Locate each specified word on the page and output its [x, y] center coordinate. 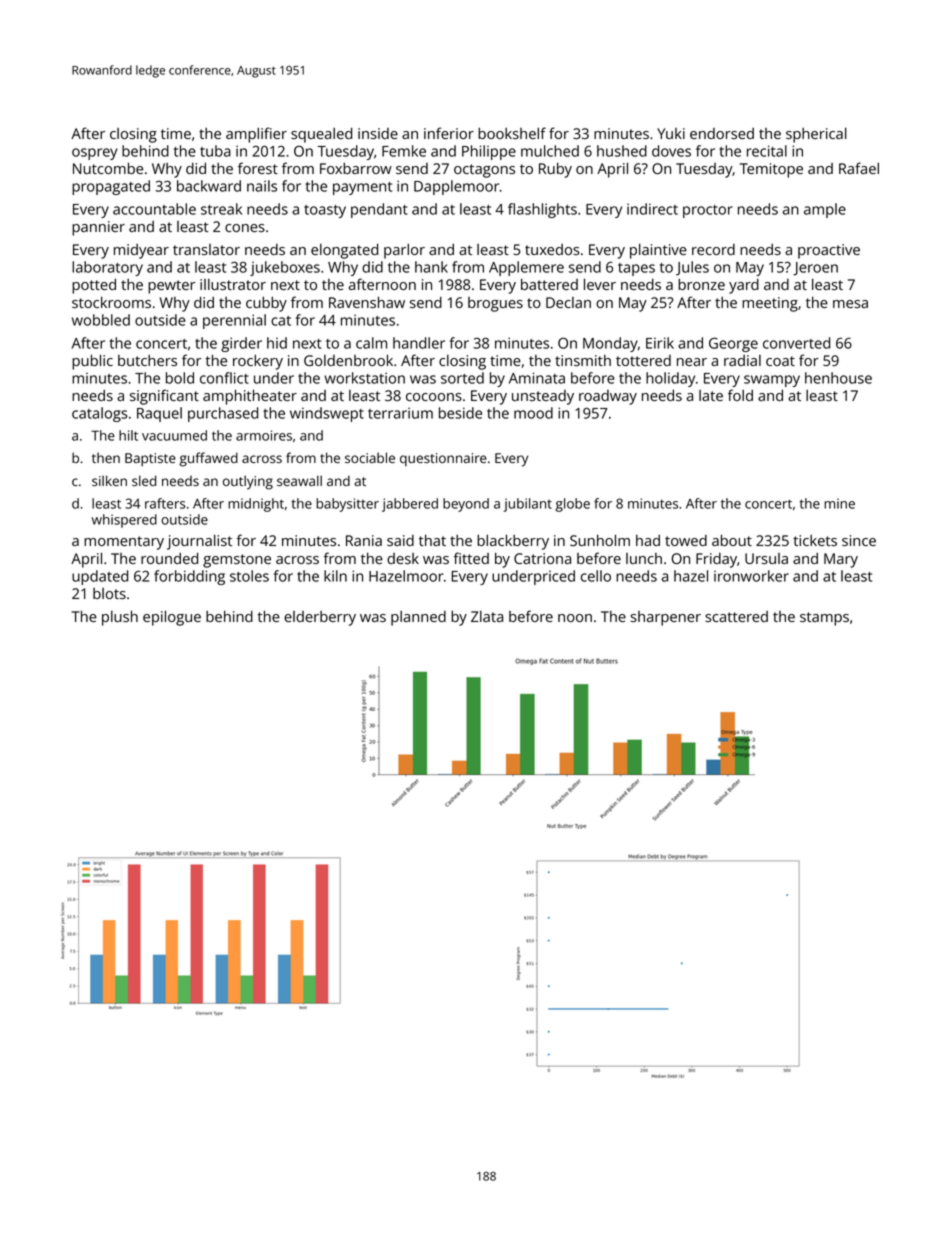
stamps [824, 619]
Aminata [537, 378]
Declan [568, 302]
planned [418, 618]
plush [120, 618]
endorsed [722, 133]
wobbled [101, 320]
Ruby [555, 170]
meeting [770, 304]
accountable [154, 209]
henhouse [838, 378]
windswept [327, 414]
